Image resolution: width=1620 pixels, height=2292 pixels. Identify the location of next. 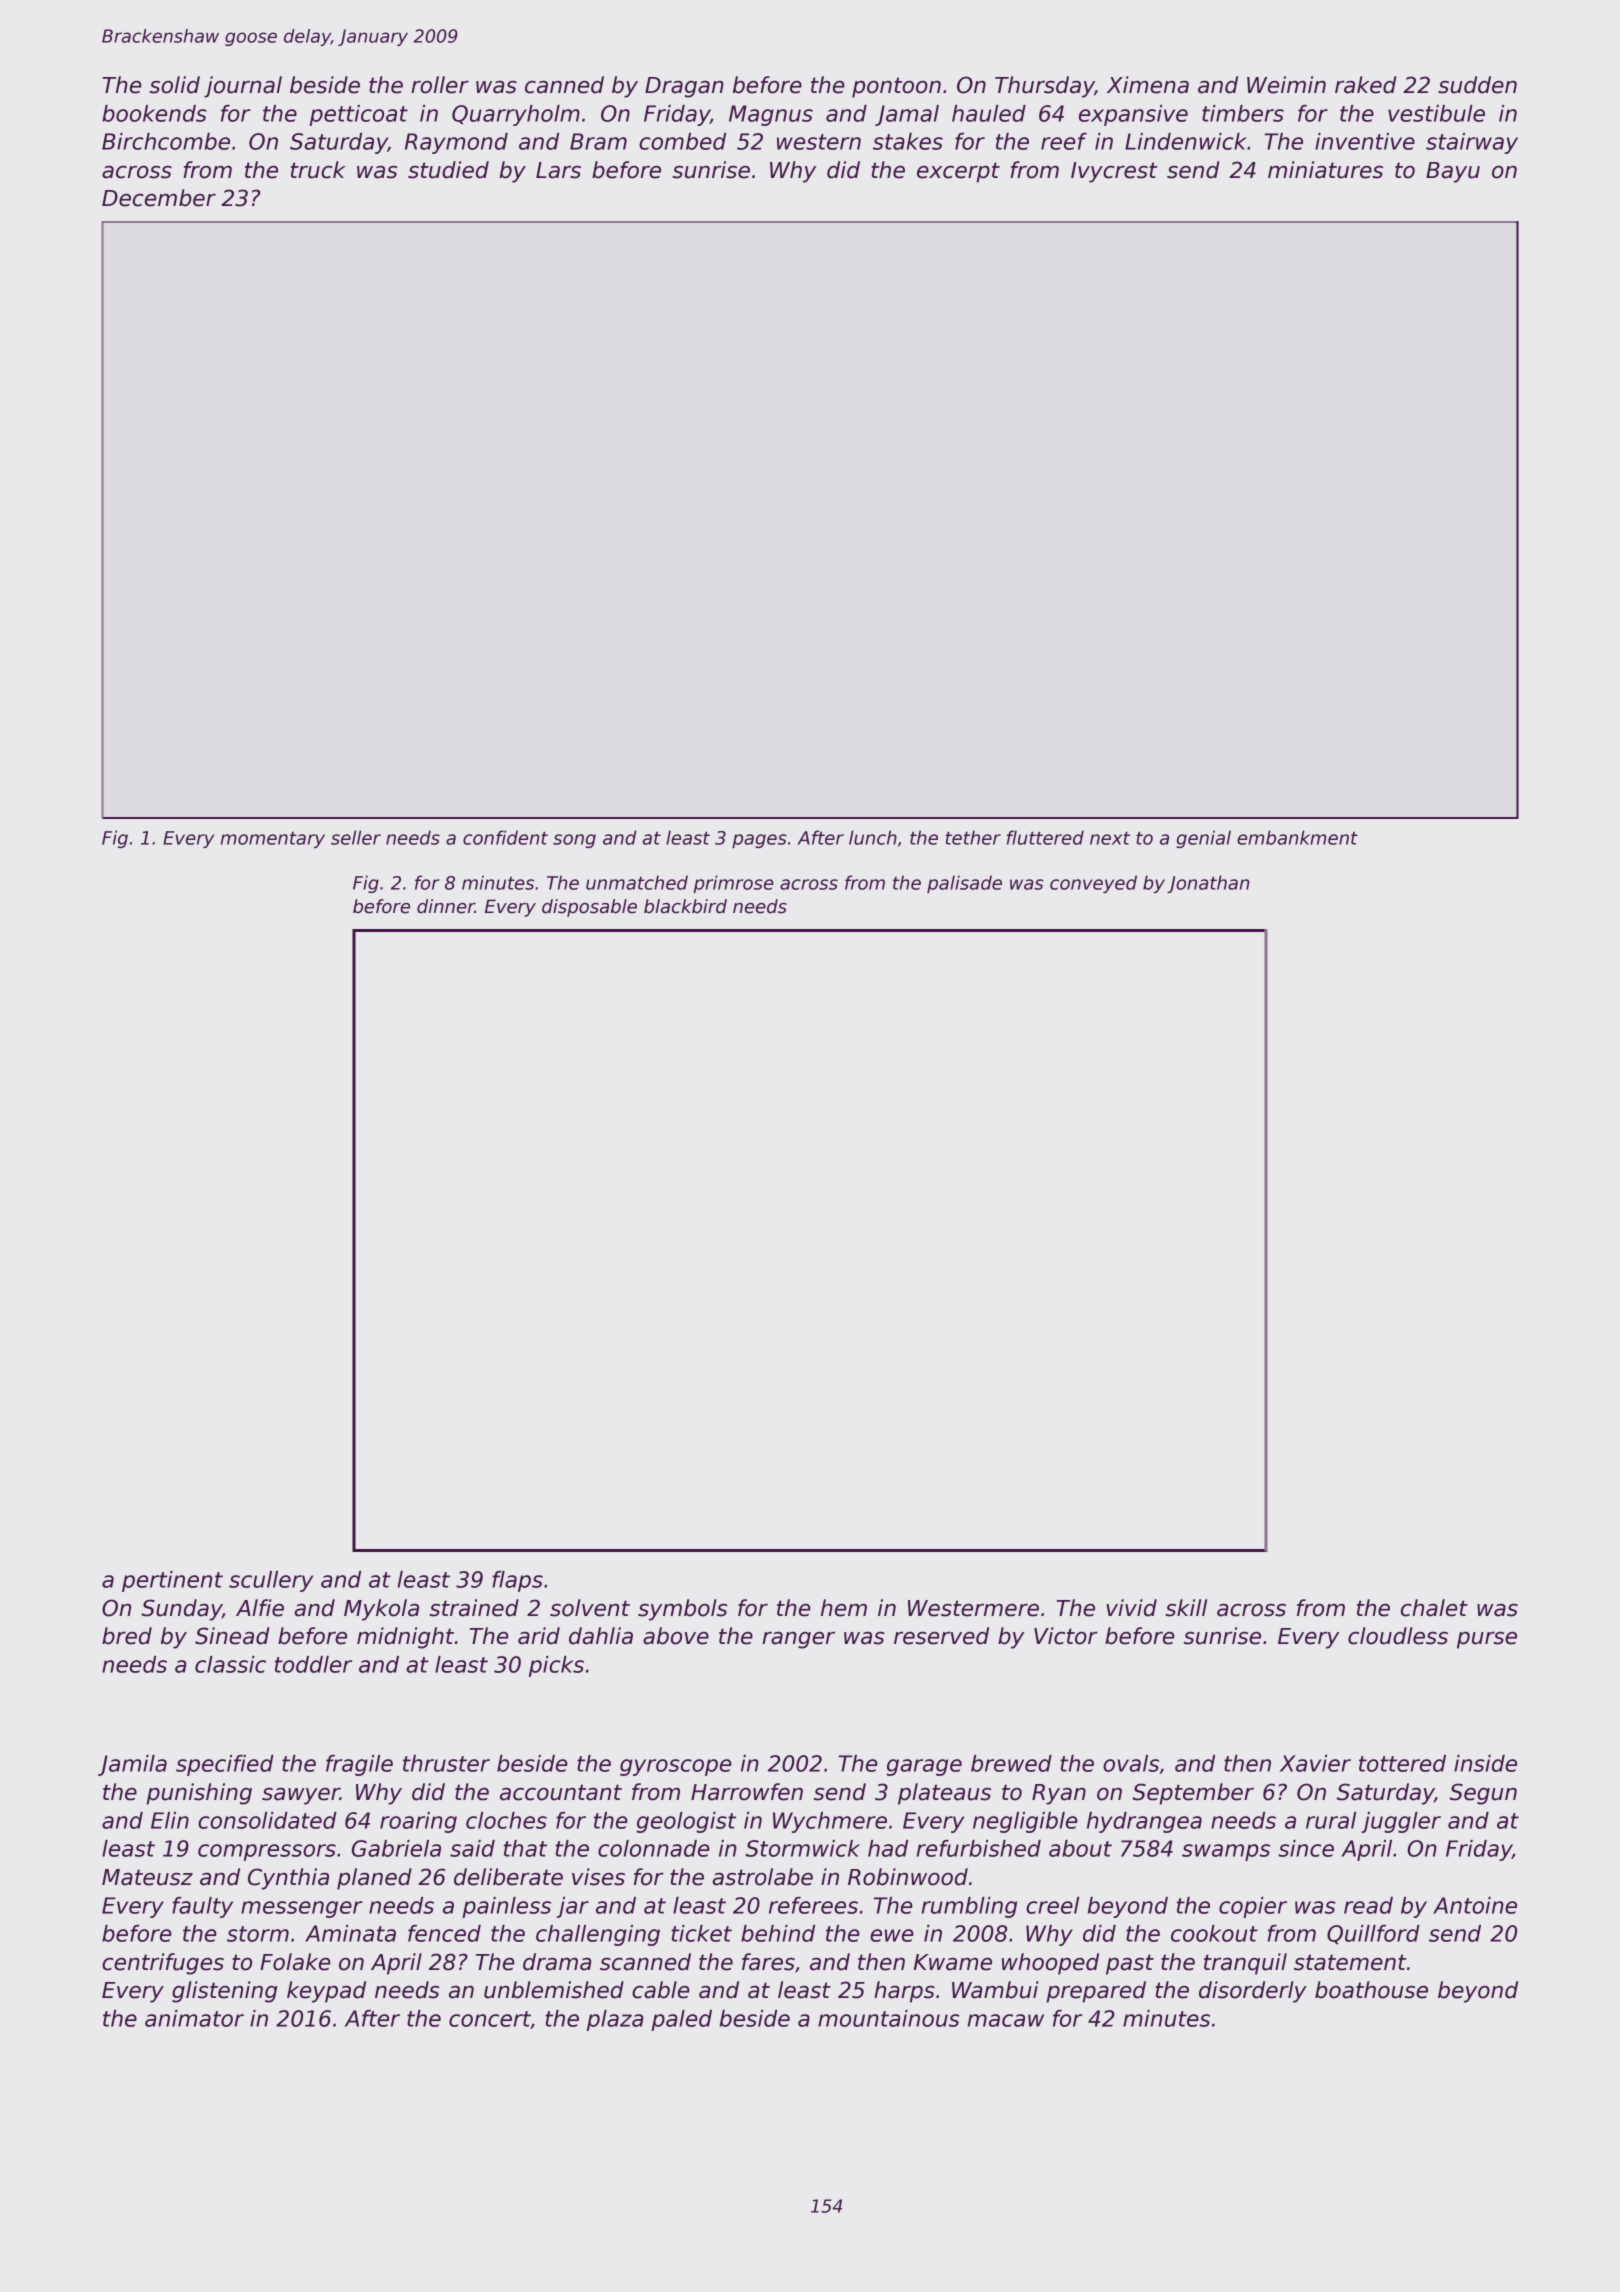
(1110, 838).
